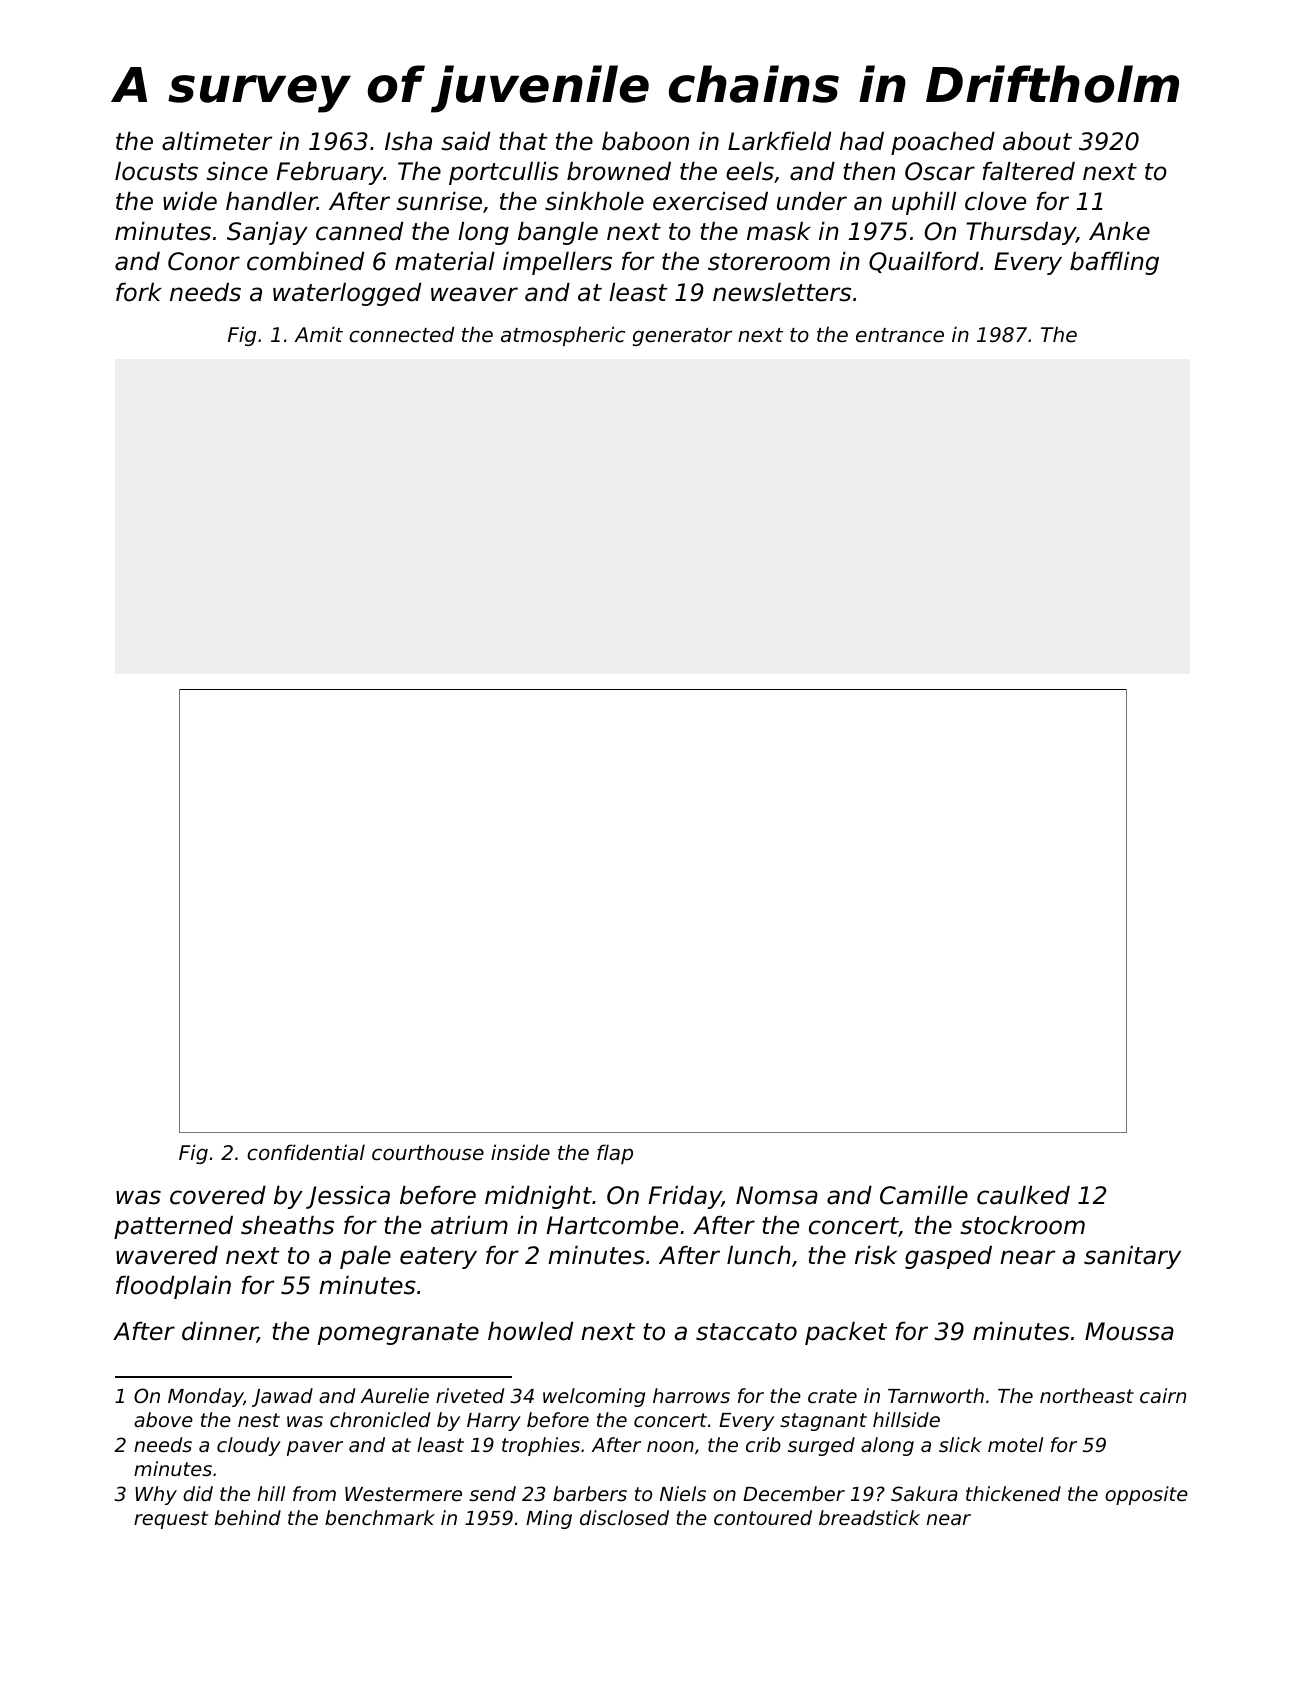  Describe the element at coordinates (1023, 1195) in the image. I see `caulked` at that location.
